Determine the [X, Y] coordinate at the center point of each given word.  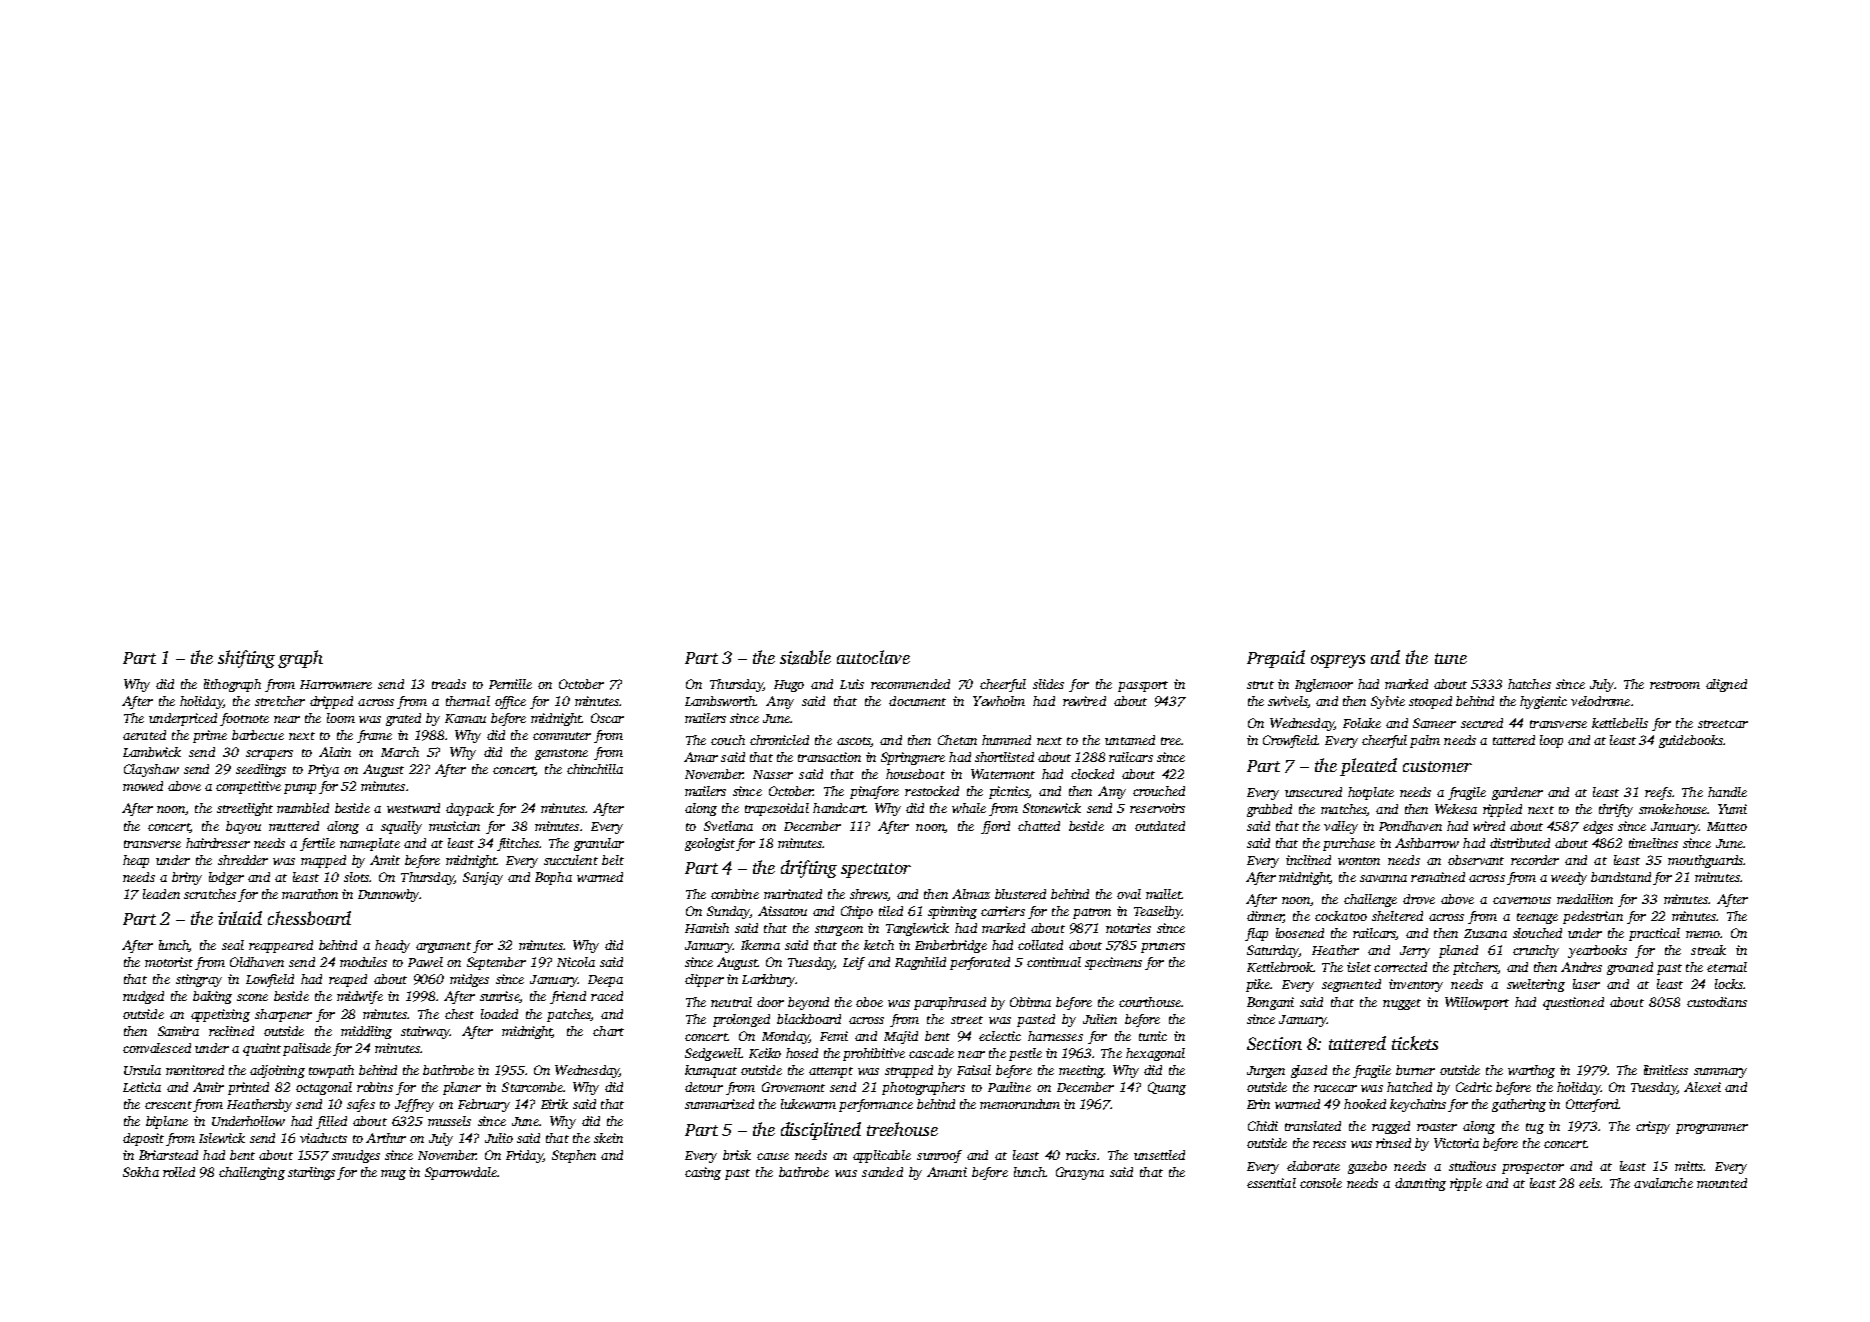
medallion [1585, 899]
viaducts [323, 1138]
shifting [246, 659]
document [917, 701]
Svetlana [728, 826]
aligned [1726, 685]
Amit [385, 860]
